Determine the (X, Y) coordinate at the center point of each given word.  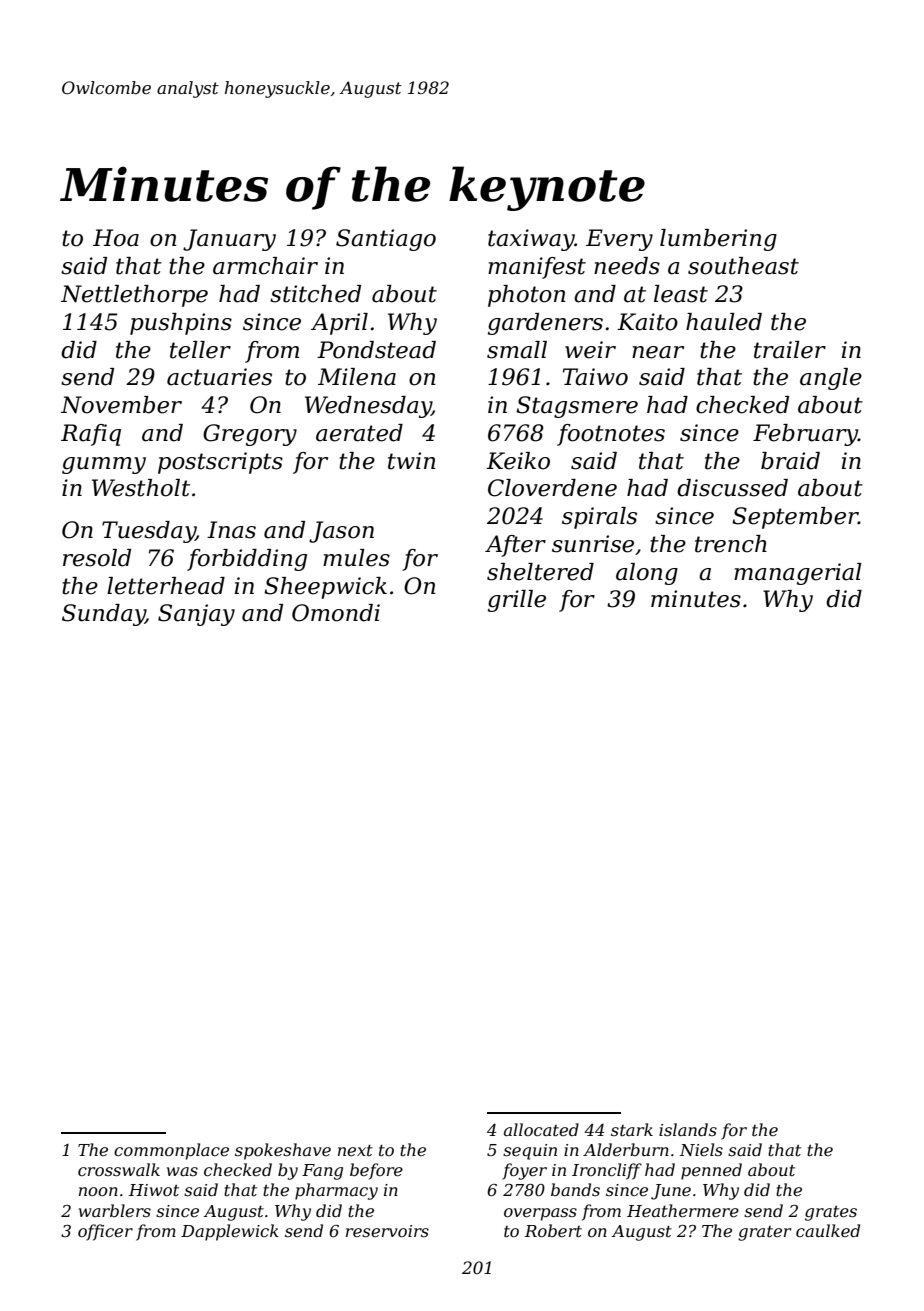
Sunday (103, 615)
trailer (790, 350)
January (229, 240)
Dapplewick (230, 1232)
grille (517, 601)
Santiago (386, 240)
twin (412, 461)
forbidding (247, 560)
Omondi (336, 613)
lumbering (718, 240)
